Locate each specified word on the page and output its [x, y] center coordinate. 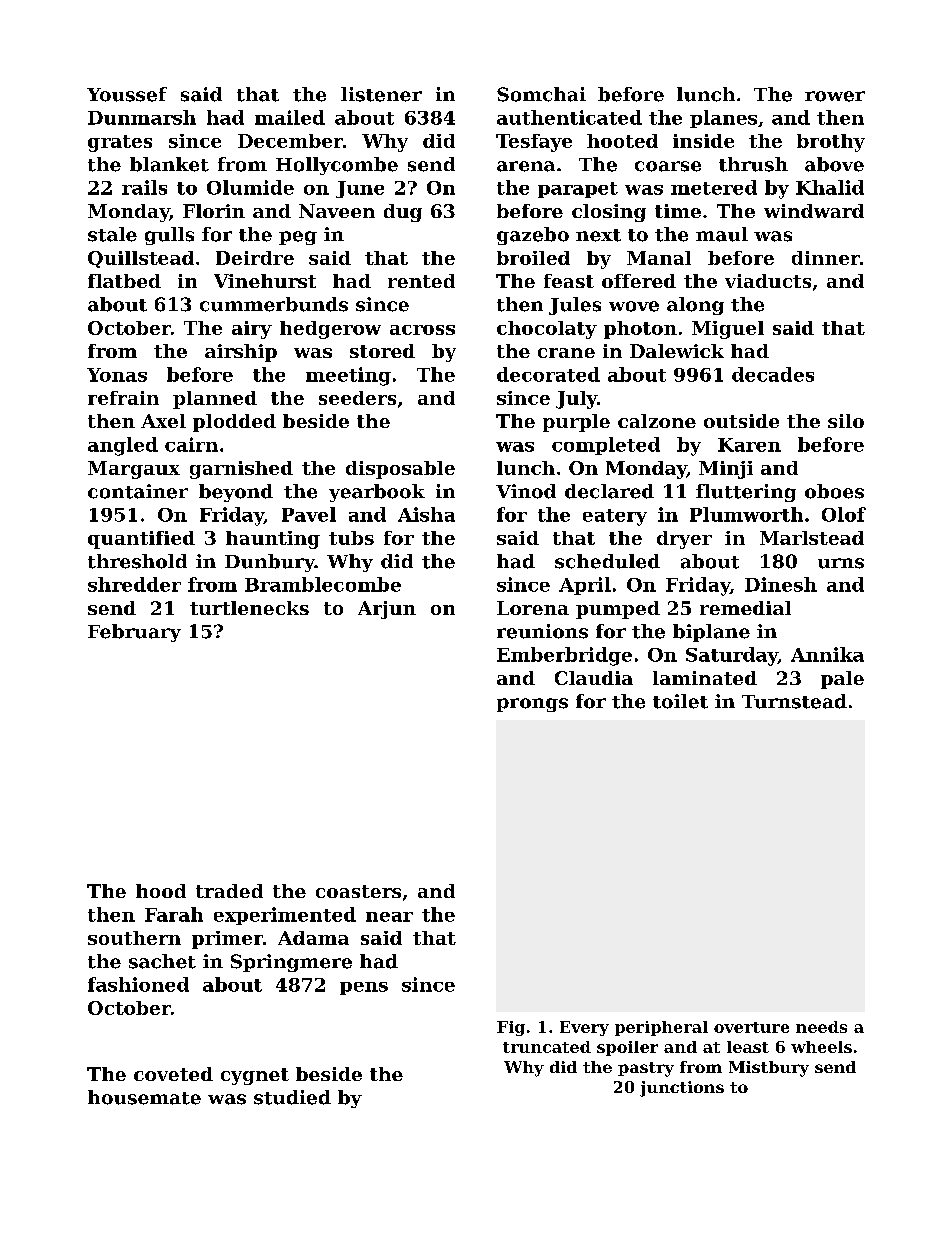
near [389, 917]
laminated [705, 678]
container [138, 491]
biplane [711, 633]
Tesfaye [534, 143]
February [134, 633]
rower [835, 96]
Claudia [594, 678]
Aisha [426, 514]
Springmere [291, 963]
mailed [290, 117]
